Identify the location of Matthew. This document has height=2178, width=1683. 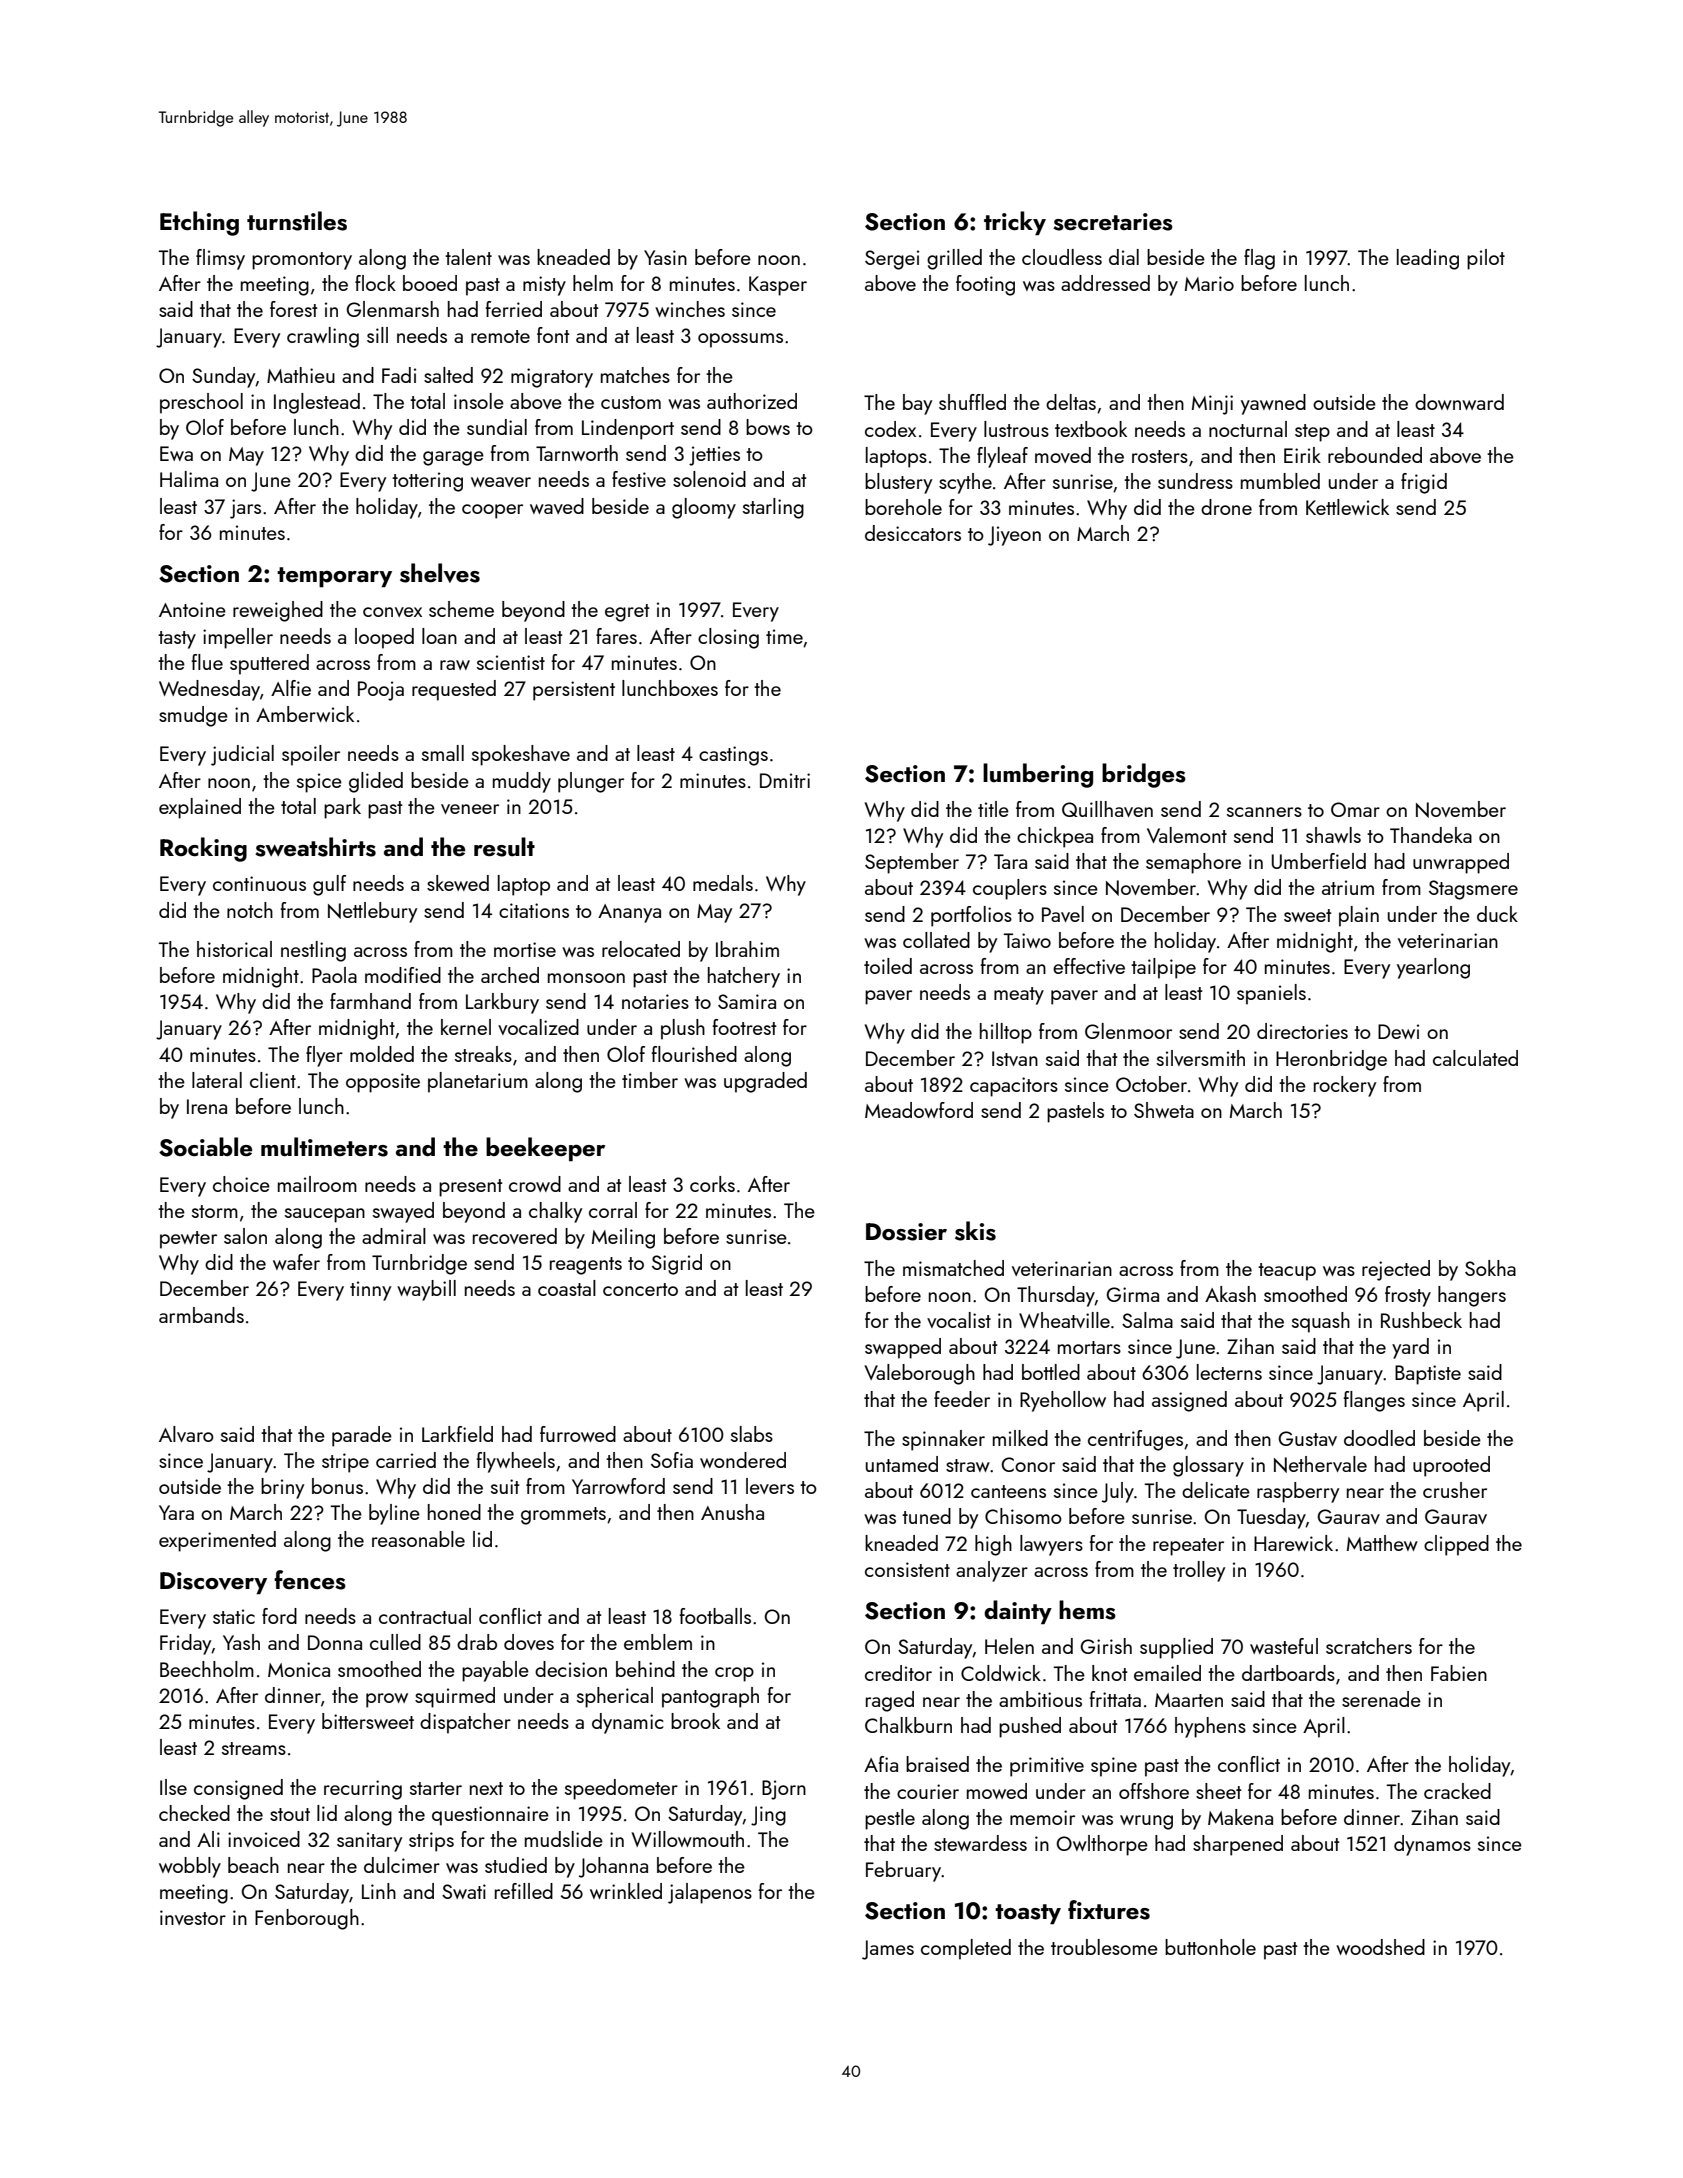
(1382, 1543).
